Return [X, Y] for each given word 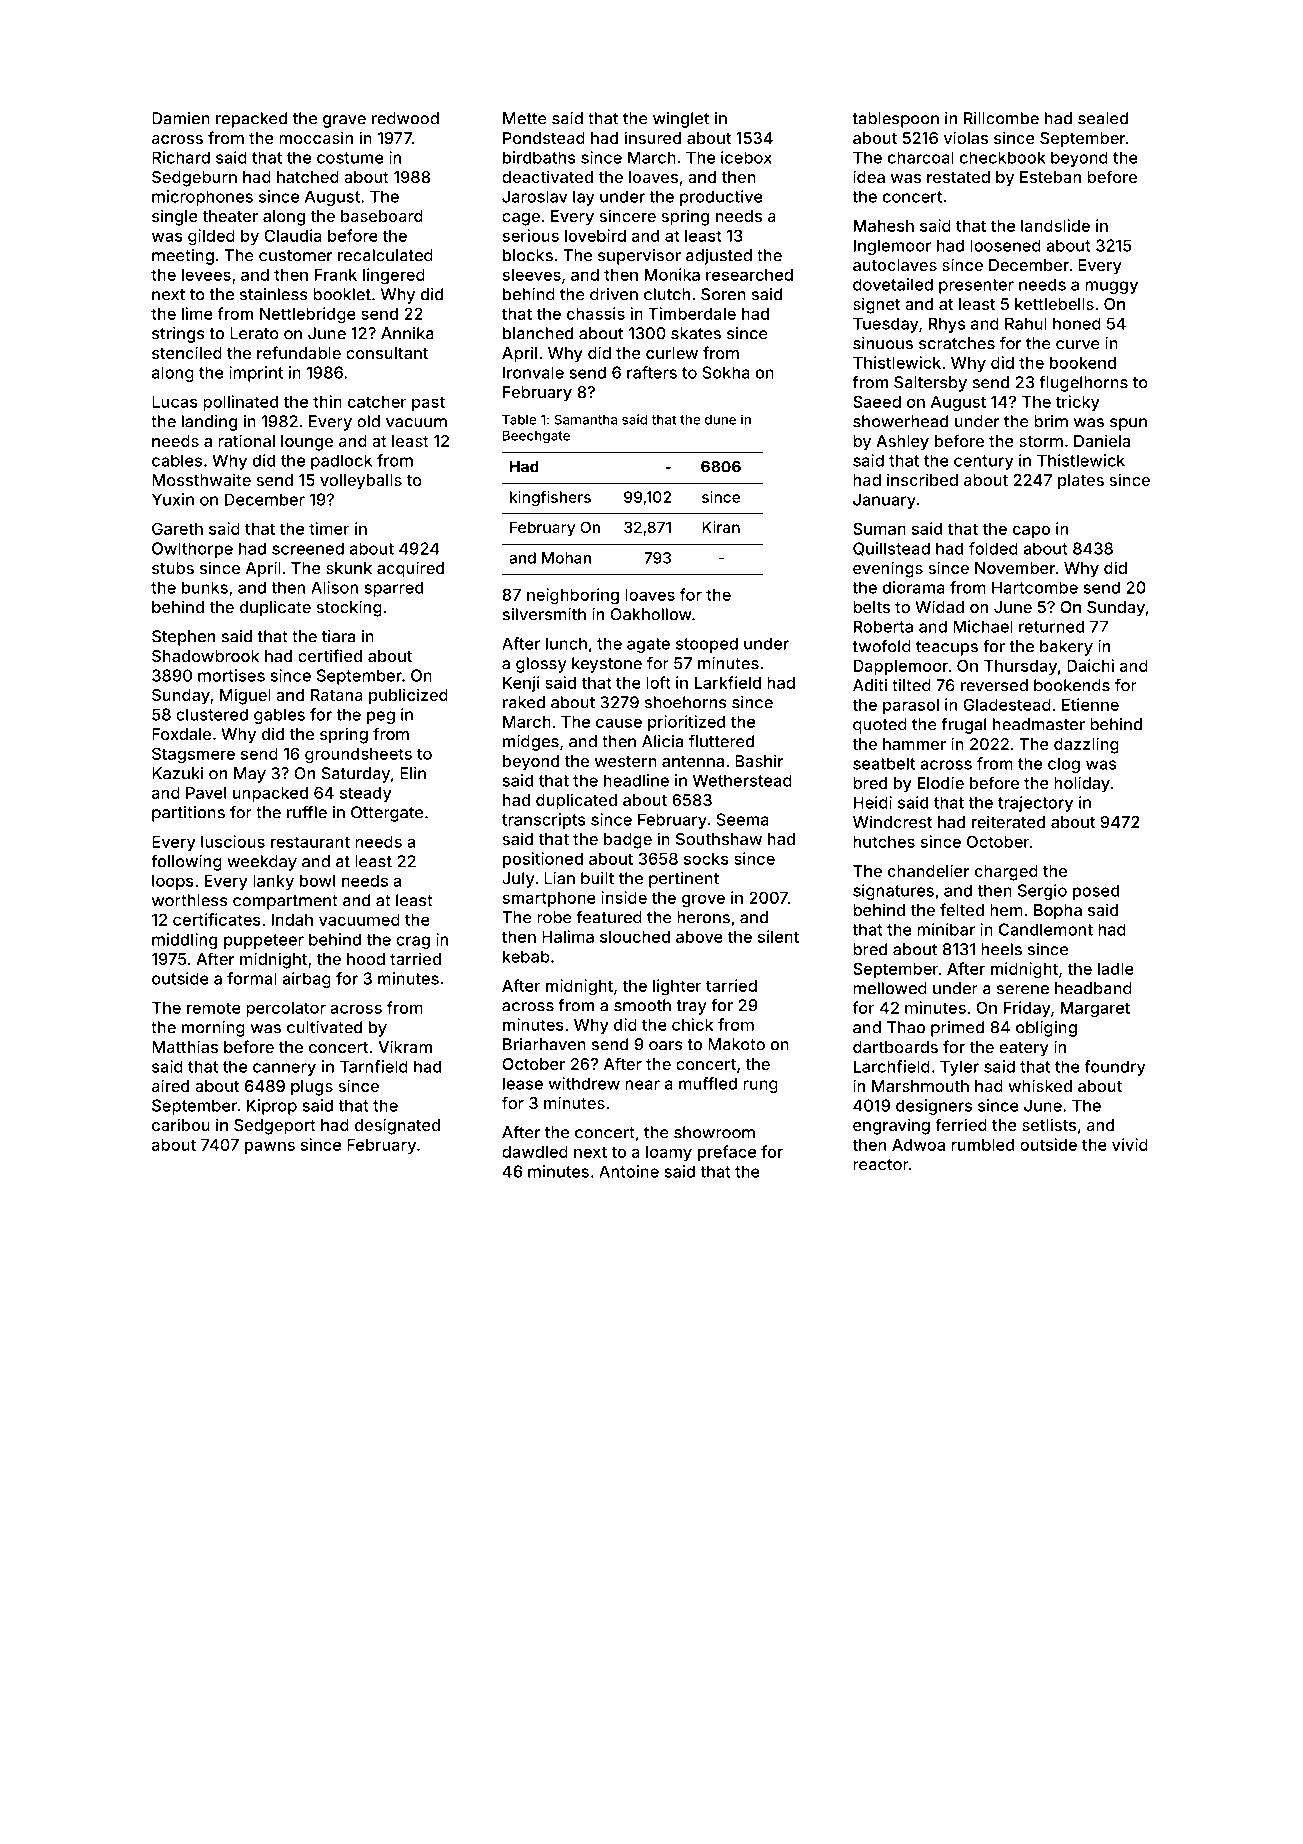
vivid [1130, 1144]
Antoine [629, 1171]
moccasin [316, 137]
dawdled [535, 1152]
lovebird [595, 235]
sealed [1103, 118]
